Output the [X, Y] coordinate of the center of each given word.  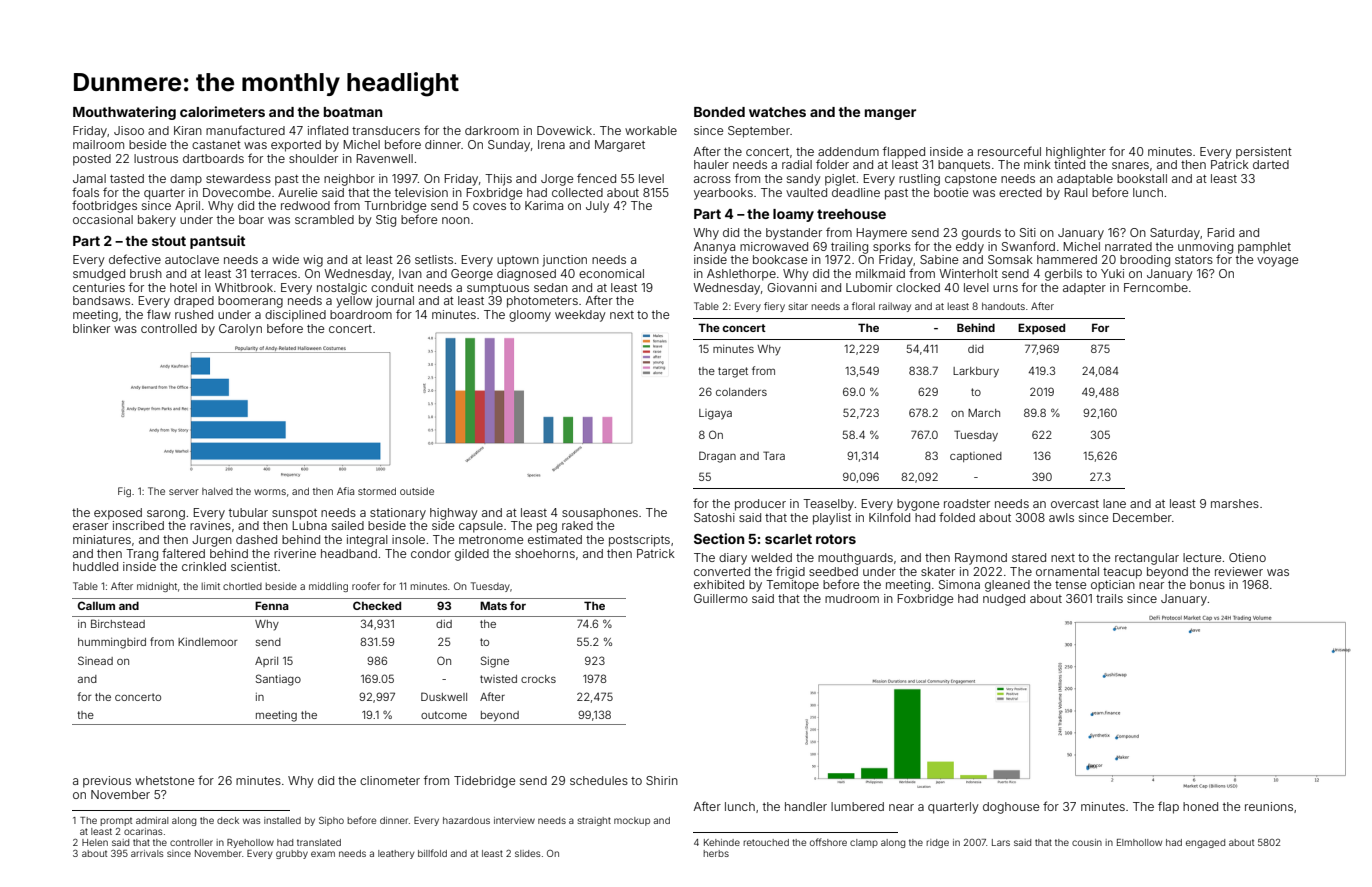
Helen [95, 842]
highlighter [1076, 153]
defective [135, 259]
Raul [1076, 192]
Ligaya [715, 414]
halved [217, 491]
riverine [295, 553]
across [712, 179]
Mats [493, 605]
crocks [538, 679]
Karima [544, 205]
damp [186, 180]
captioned [976, 457]
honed [1200, 806]
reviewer [1239, 571]
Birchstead [118, 623]
